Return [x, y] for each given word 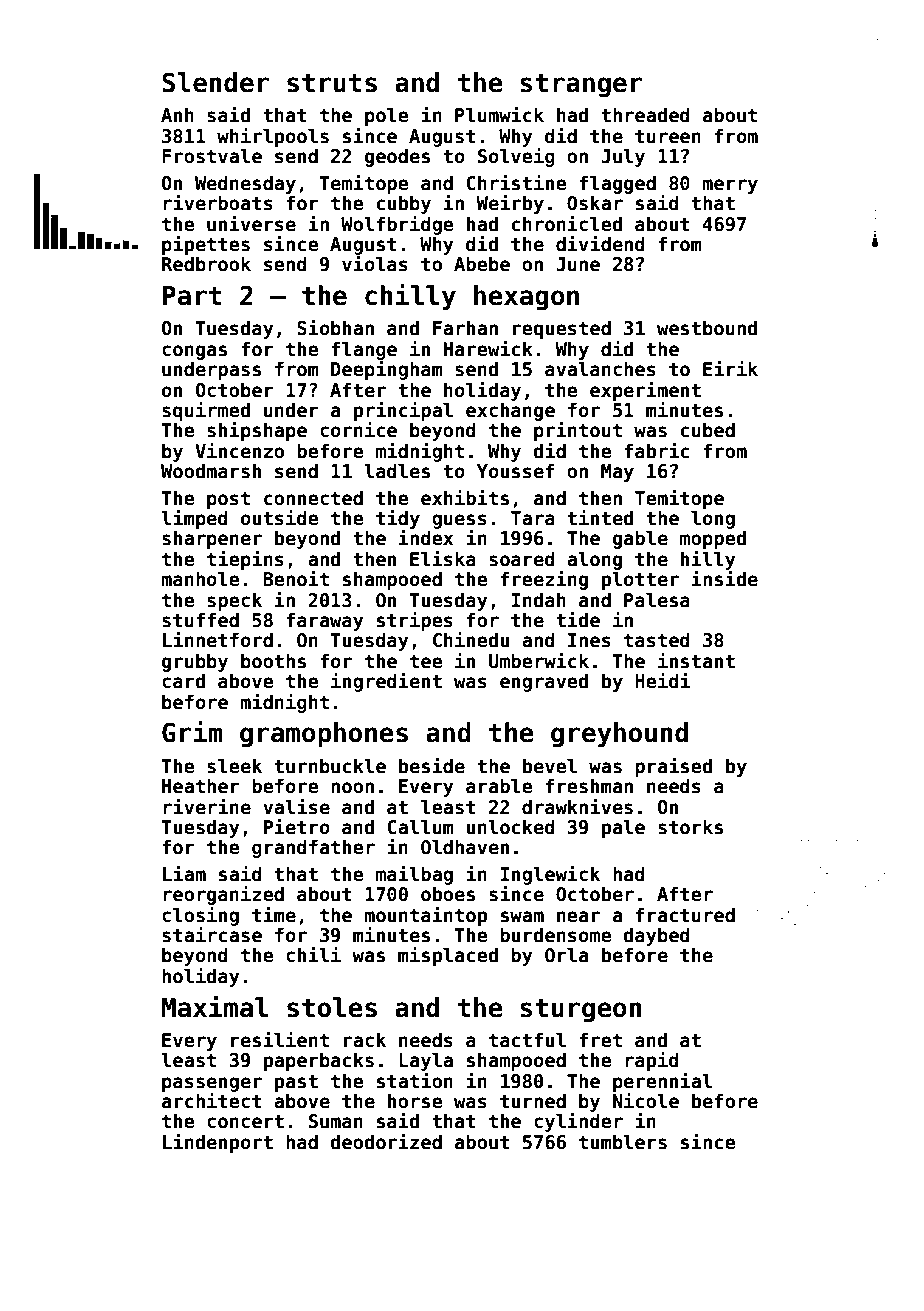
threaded [645, 115]
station [415, 1081]
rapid [652, 1061]
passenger [212, 1084]
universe [251, 224]
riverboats [218, 203]
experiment [645, 391]
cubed [708, 430]
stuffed [200, 620]
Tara [533, 518]
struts [332, 83]
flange [364, 350]
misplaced [448, 956]
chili [313, 955]
